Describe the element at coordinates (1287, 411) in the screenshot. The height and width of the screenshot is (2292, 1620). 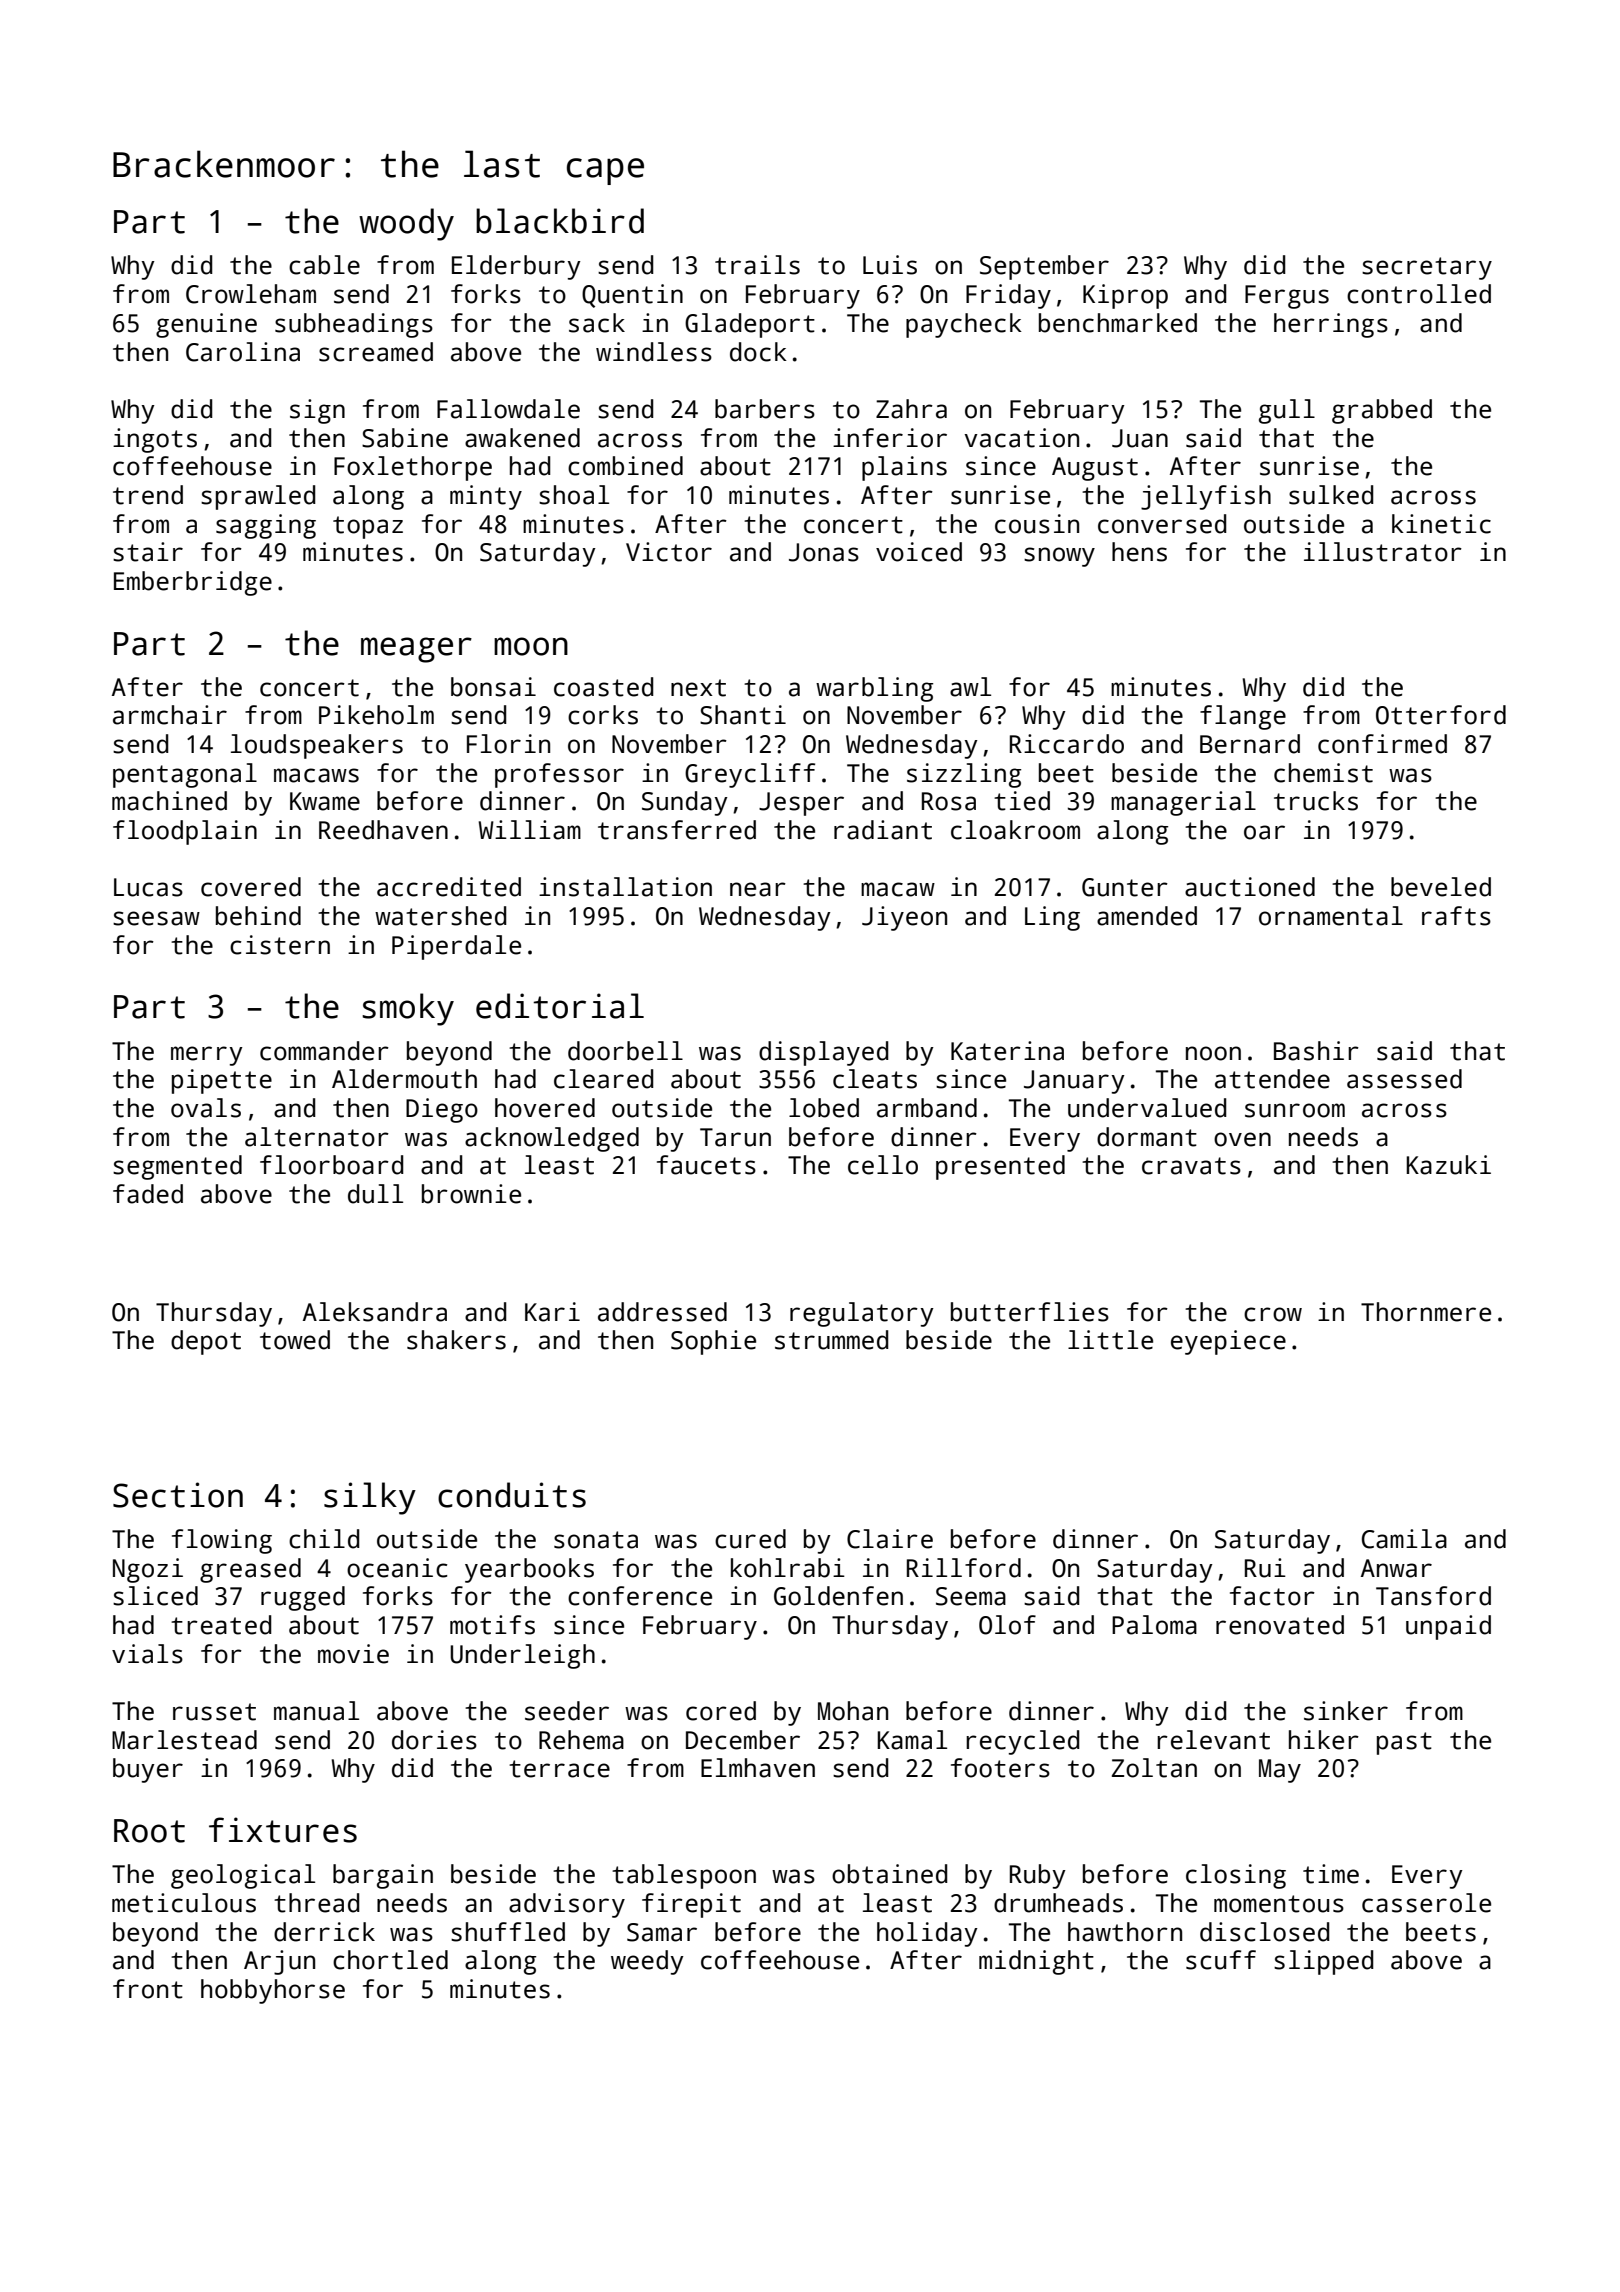
I see `gull` at that location.
